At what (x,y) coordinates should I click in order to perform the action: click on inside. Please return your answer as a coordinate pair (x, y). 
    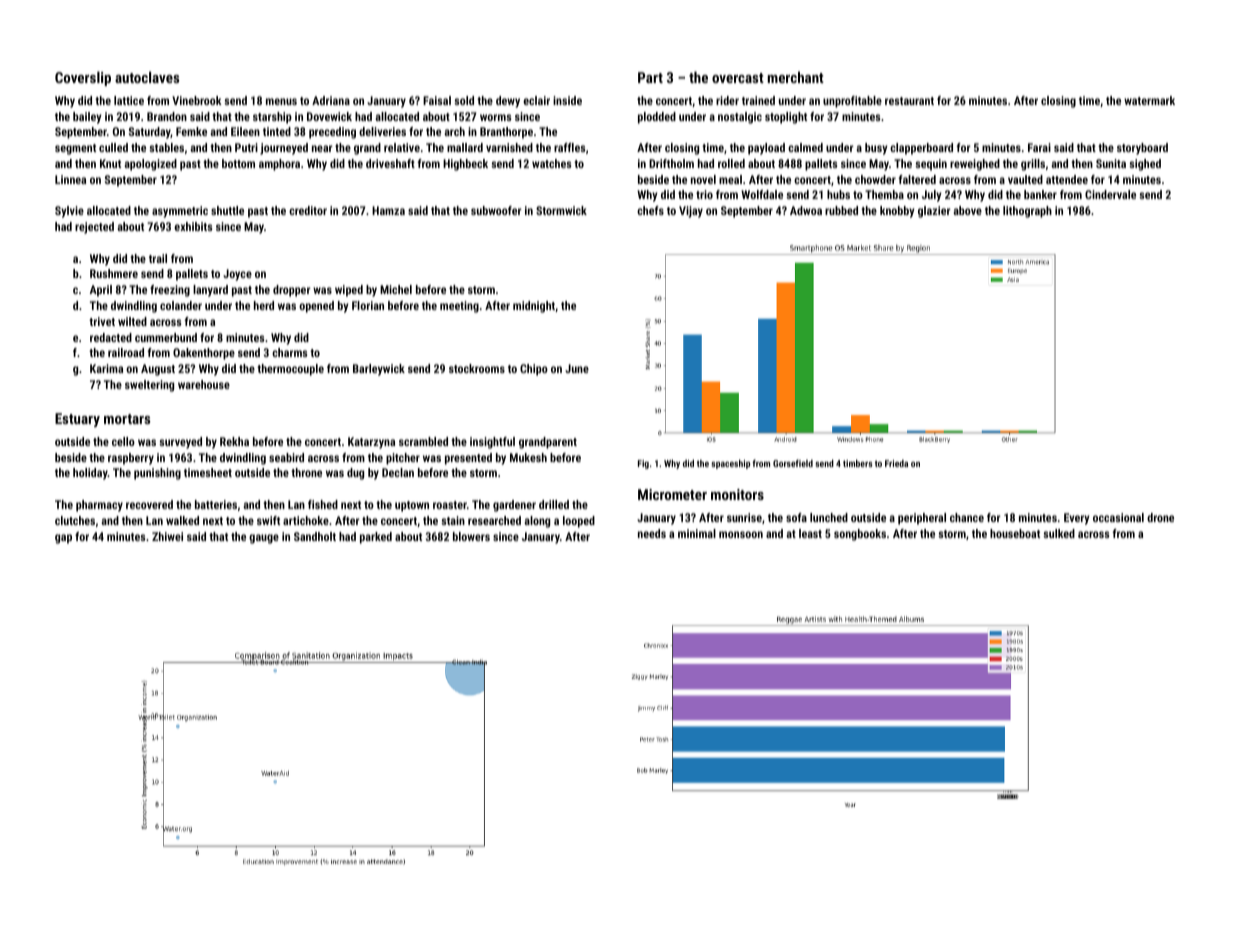
    Looking at the image, I should click on (567, 100).
